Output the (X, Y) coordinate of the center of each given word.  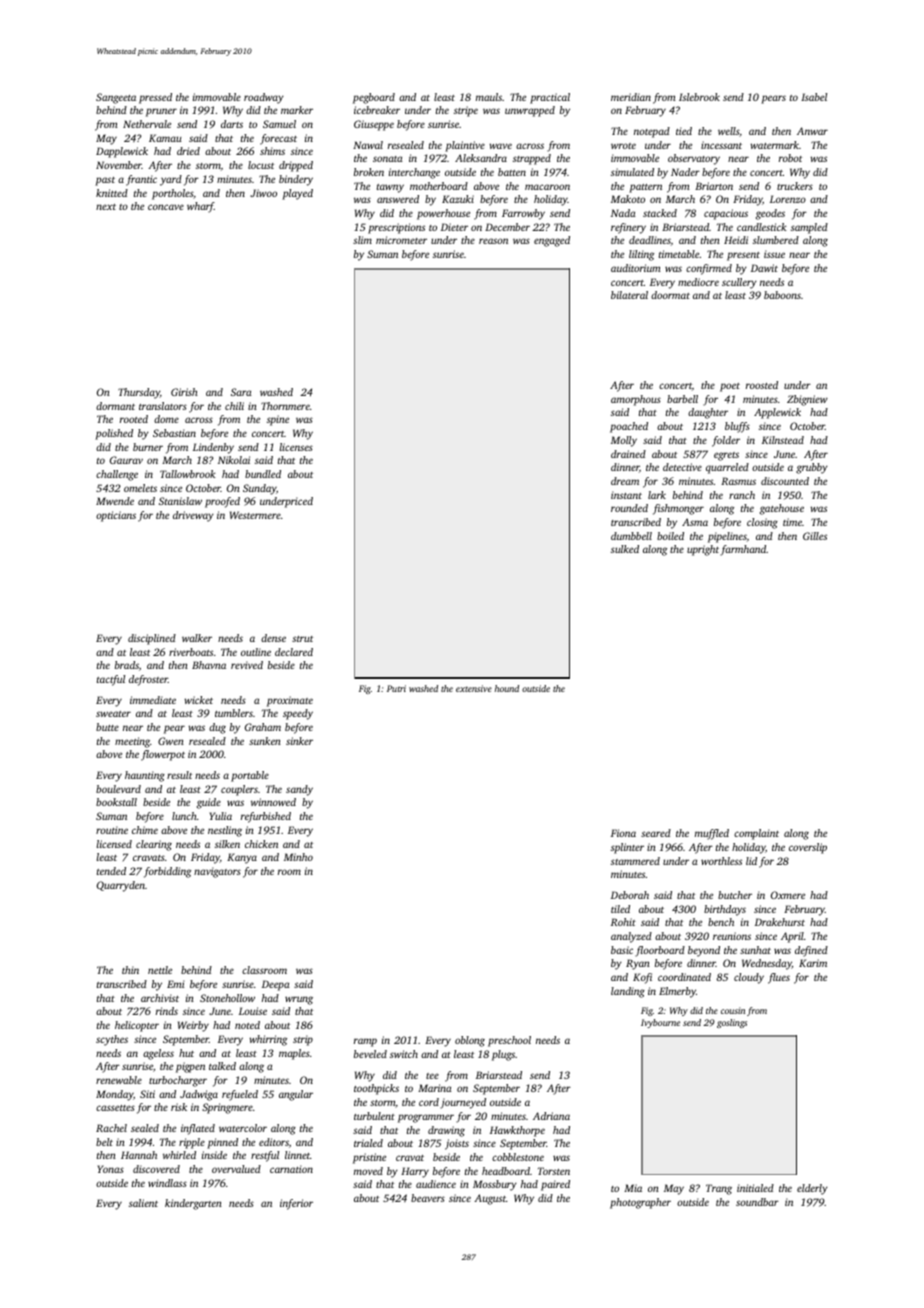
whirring (268, 1040)
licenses (296, 447)
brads (127, 665)
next (106, 207)
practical (550, 98)
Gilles (815, 536)
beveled (370, 1054)
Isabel (814, 97)
